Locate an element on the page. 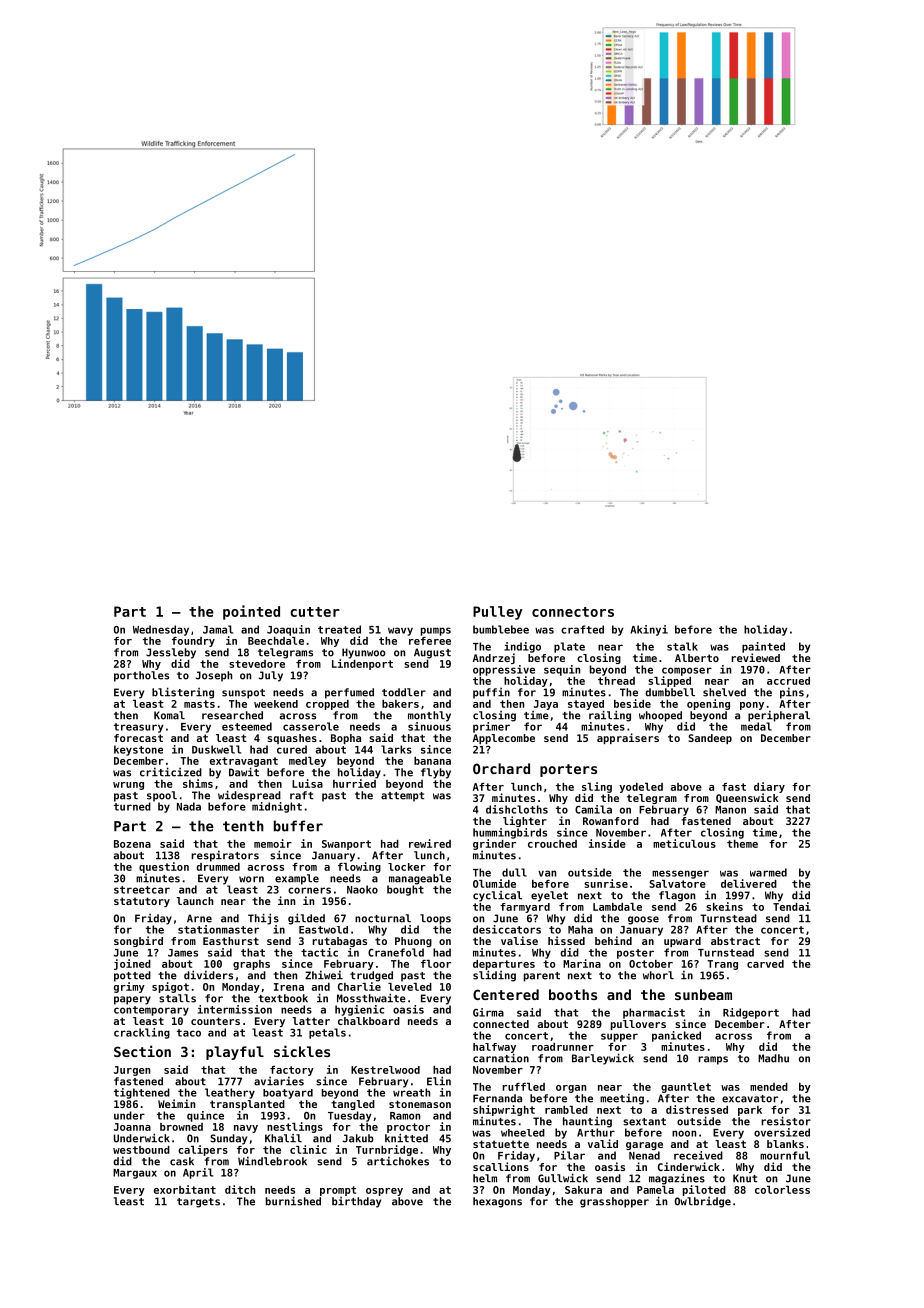 This document has height=1308, width=924. primer is located at coordinates (491, 727).
